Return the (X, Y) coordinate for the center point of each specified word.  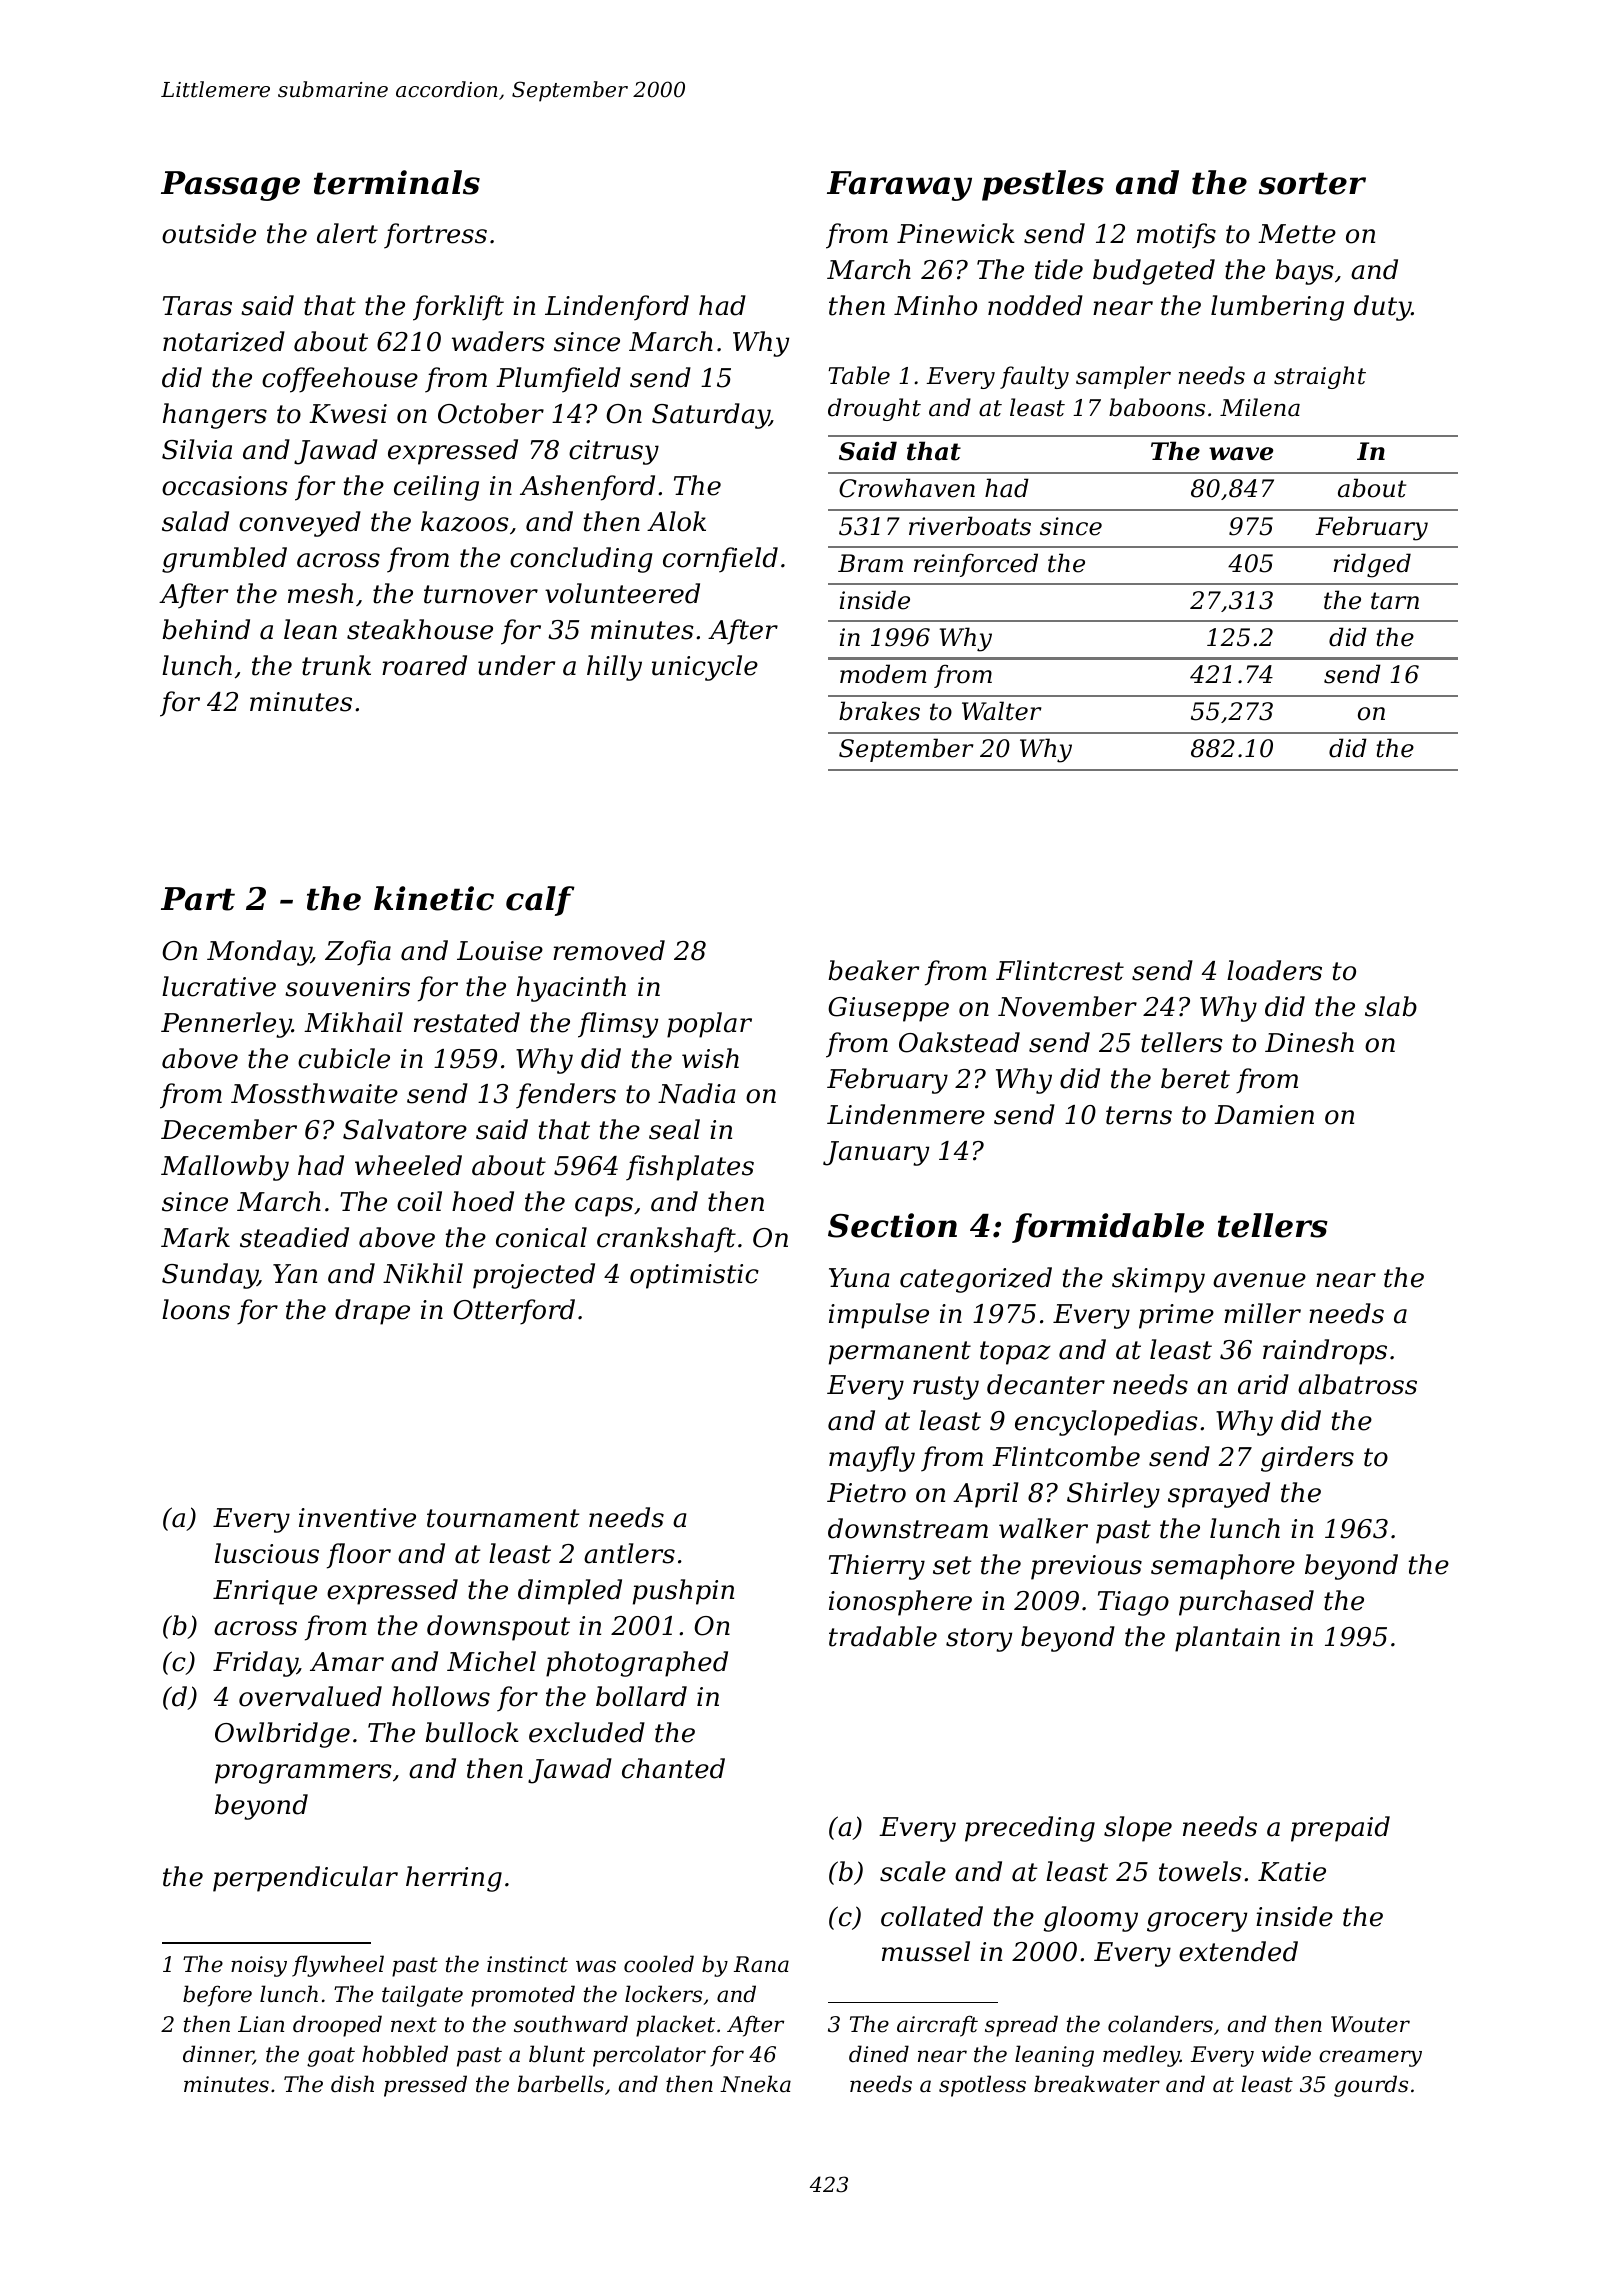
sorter (1312, 183)
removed (609, 950)
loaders (1274, 970)
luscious (267, 1553)
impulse (879, 1316)
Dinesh (1309, 1042)
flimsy (618, 1025)
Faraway (899, 186)
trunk (336, 665)
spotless (982, 2086)
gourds (1371, 2086)
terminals (397, 182)
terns (1139, 1115)
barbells (561, 2084)
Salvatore (405, 1129)
